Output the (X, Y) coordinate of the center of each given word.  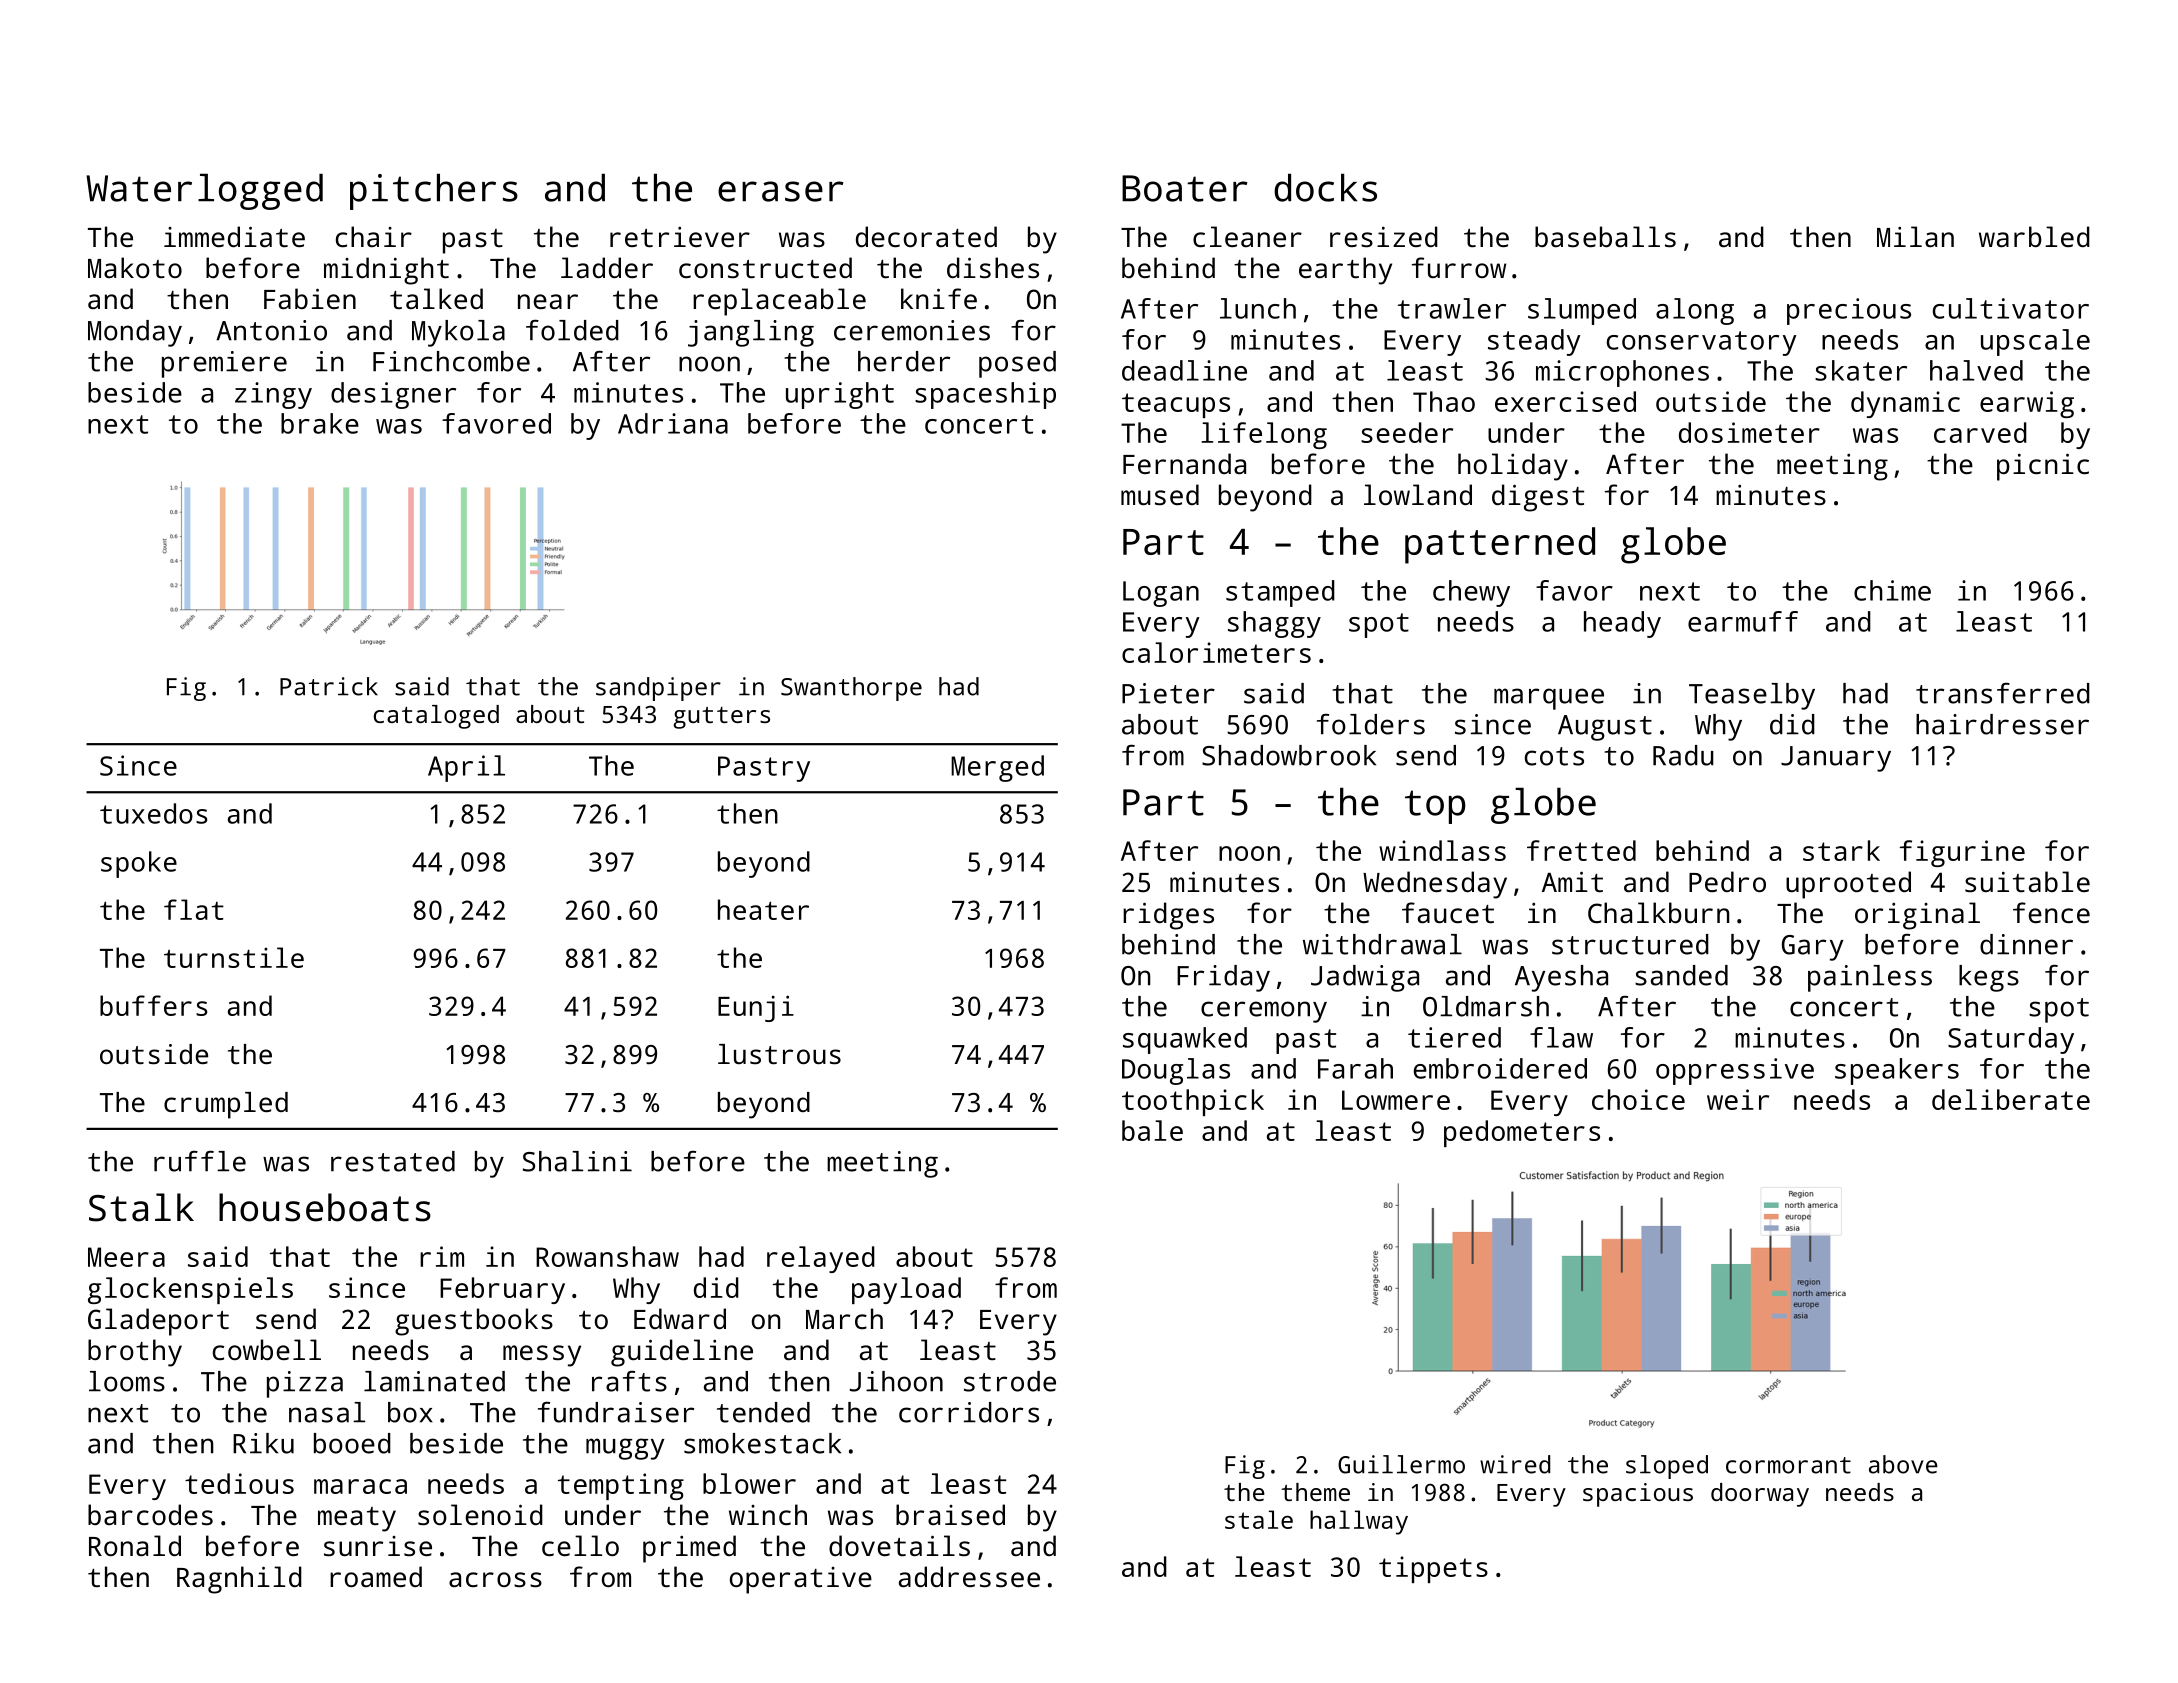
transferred (2003, 693)
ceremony (1264, 1012)
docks (1325, 187)
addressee (969, 1577)
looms (127, 1381)
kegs (1989, 978)
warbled (2034, 236)
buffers (153, 1005)
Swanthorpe (851, 689)
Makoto (135, 267)
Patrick (329, 686)
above (1903, 1464)
